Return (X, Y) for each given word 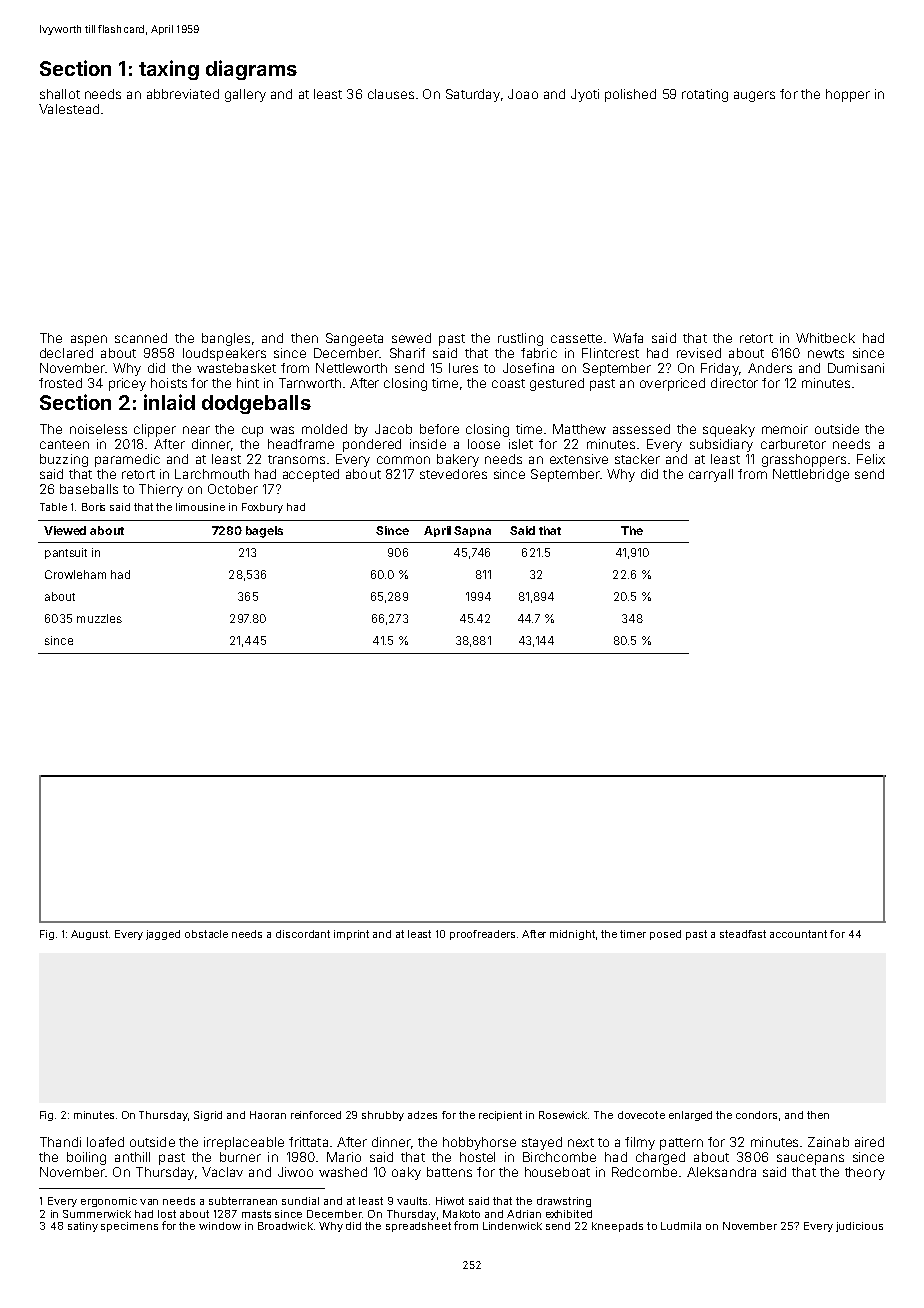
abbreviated (183, 94)
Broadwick (285, 1226)
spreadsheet (418, 1227)
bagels (264, 532)
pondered (372, 445)
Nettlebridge (811, 475)
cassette (576, 338)
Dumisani (856, 368)
